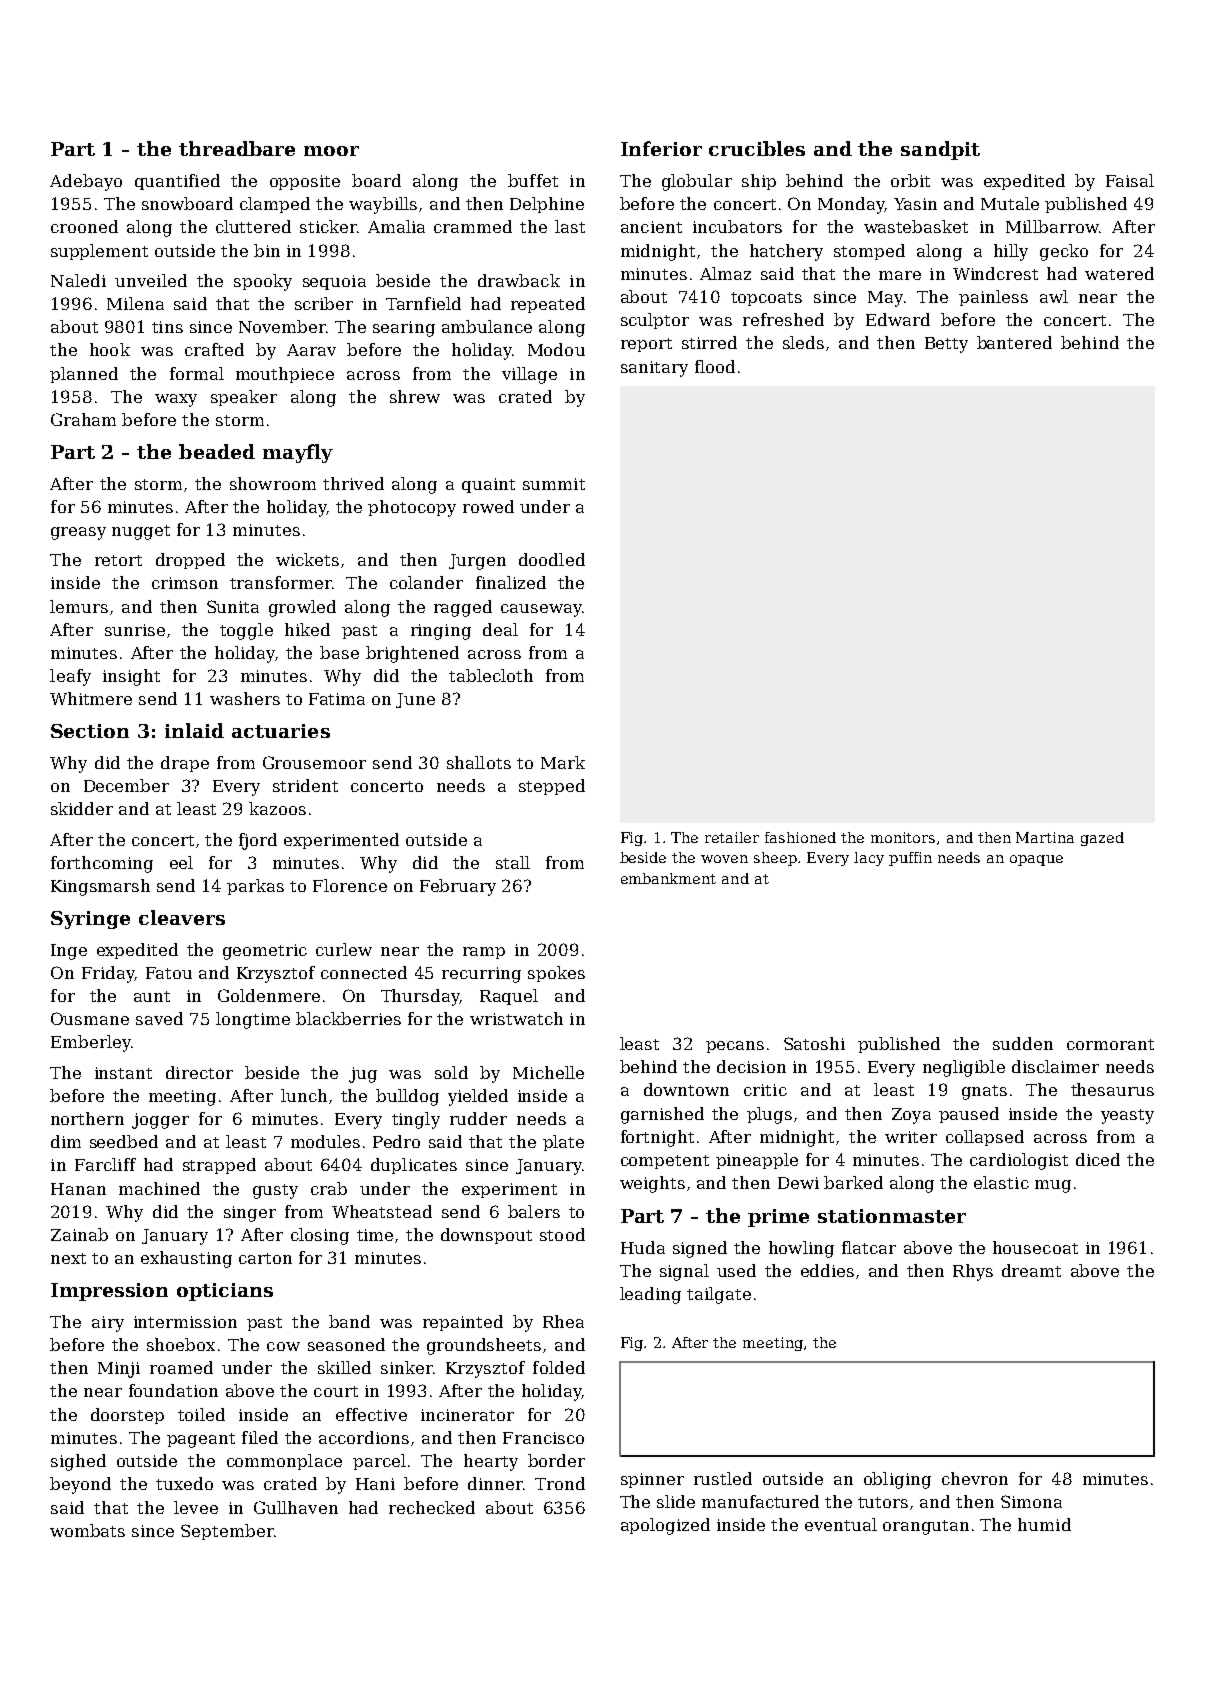 This page has width=1205, height=1704. I want to click on inlaid, so click(194, 730).
